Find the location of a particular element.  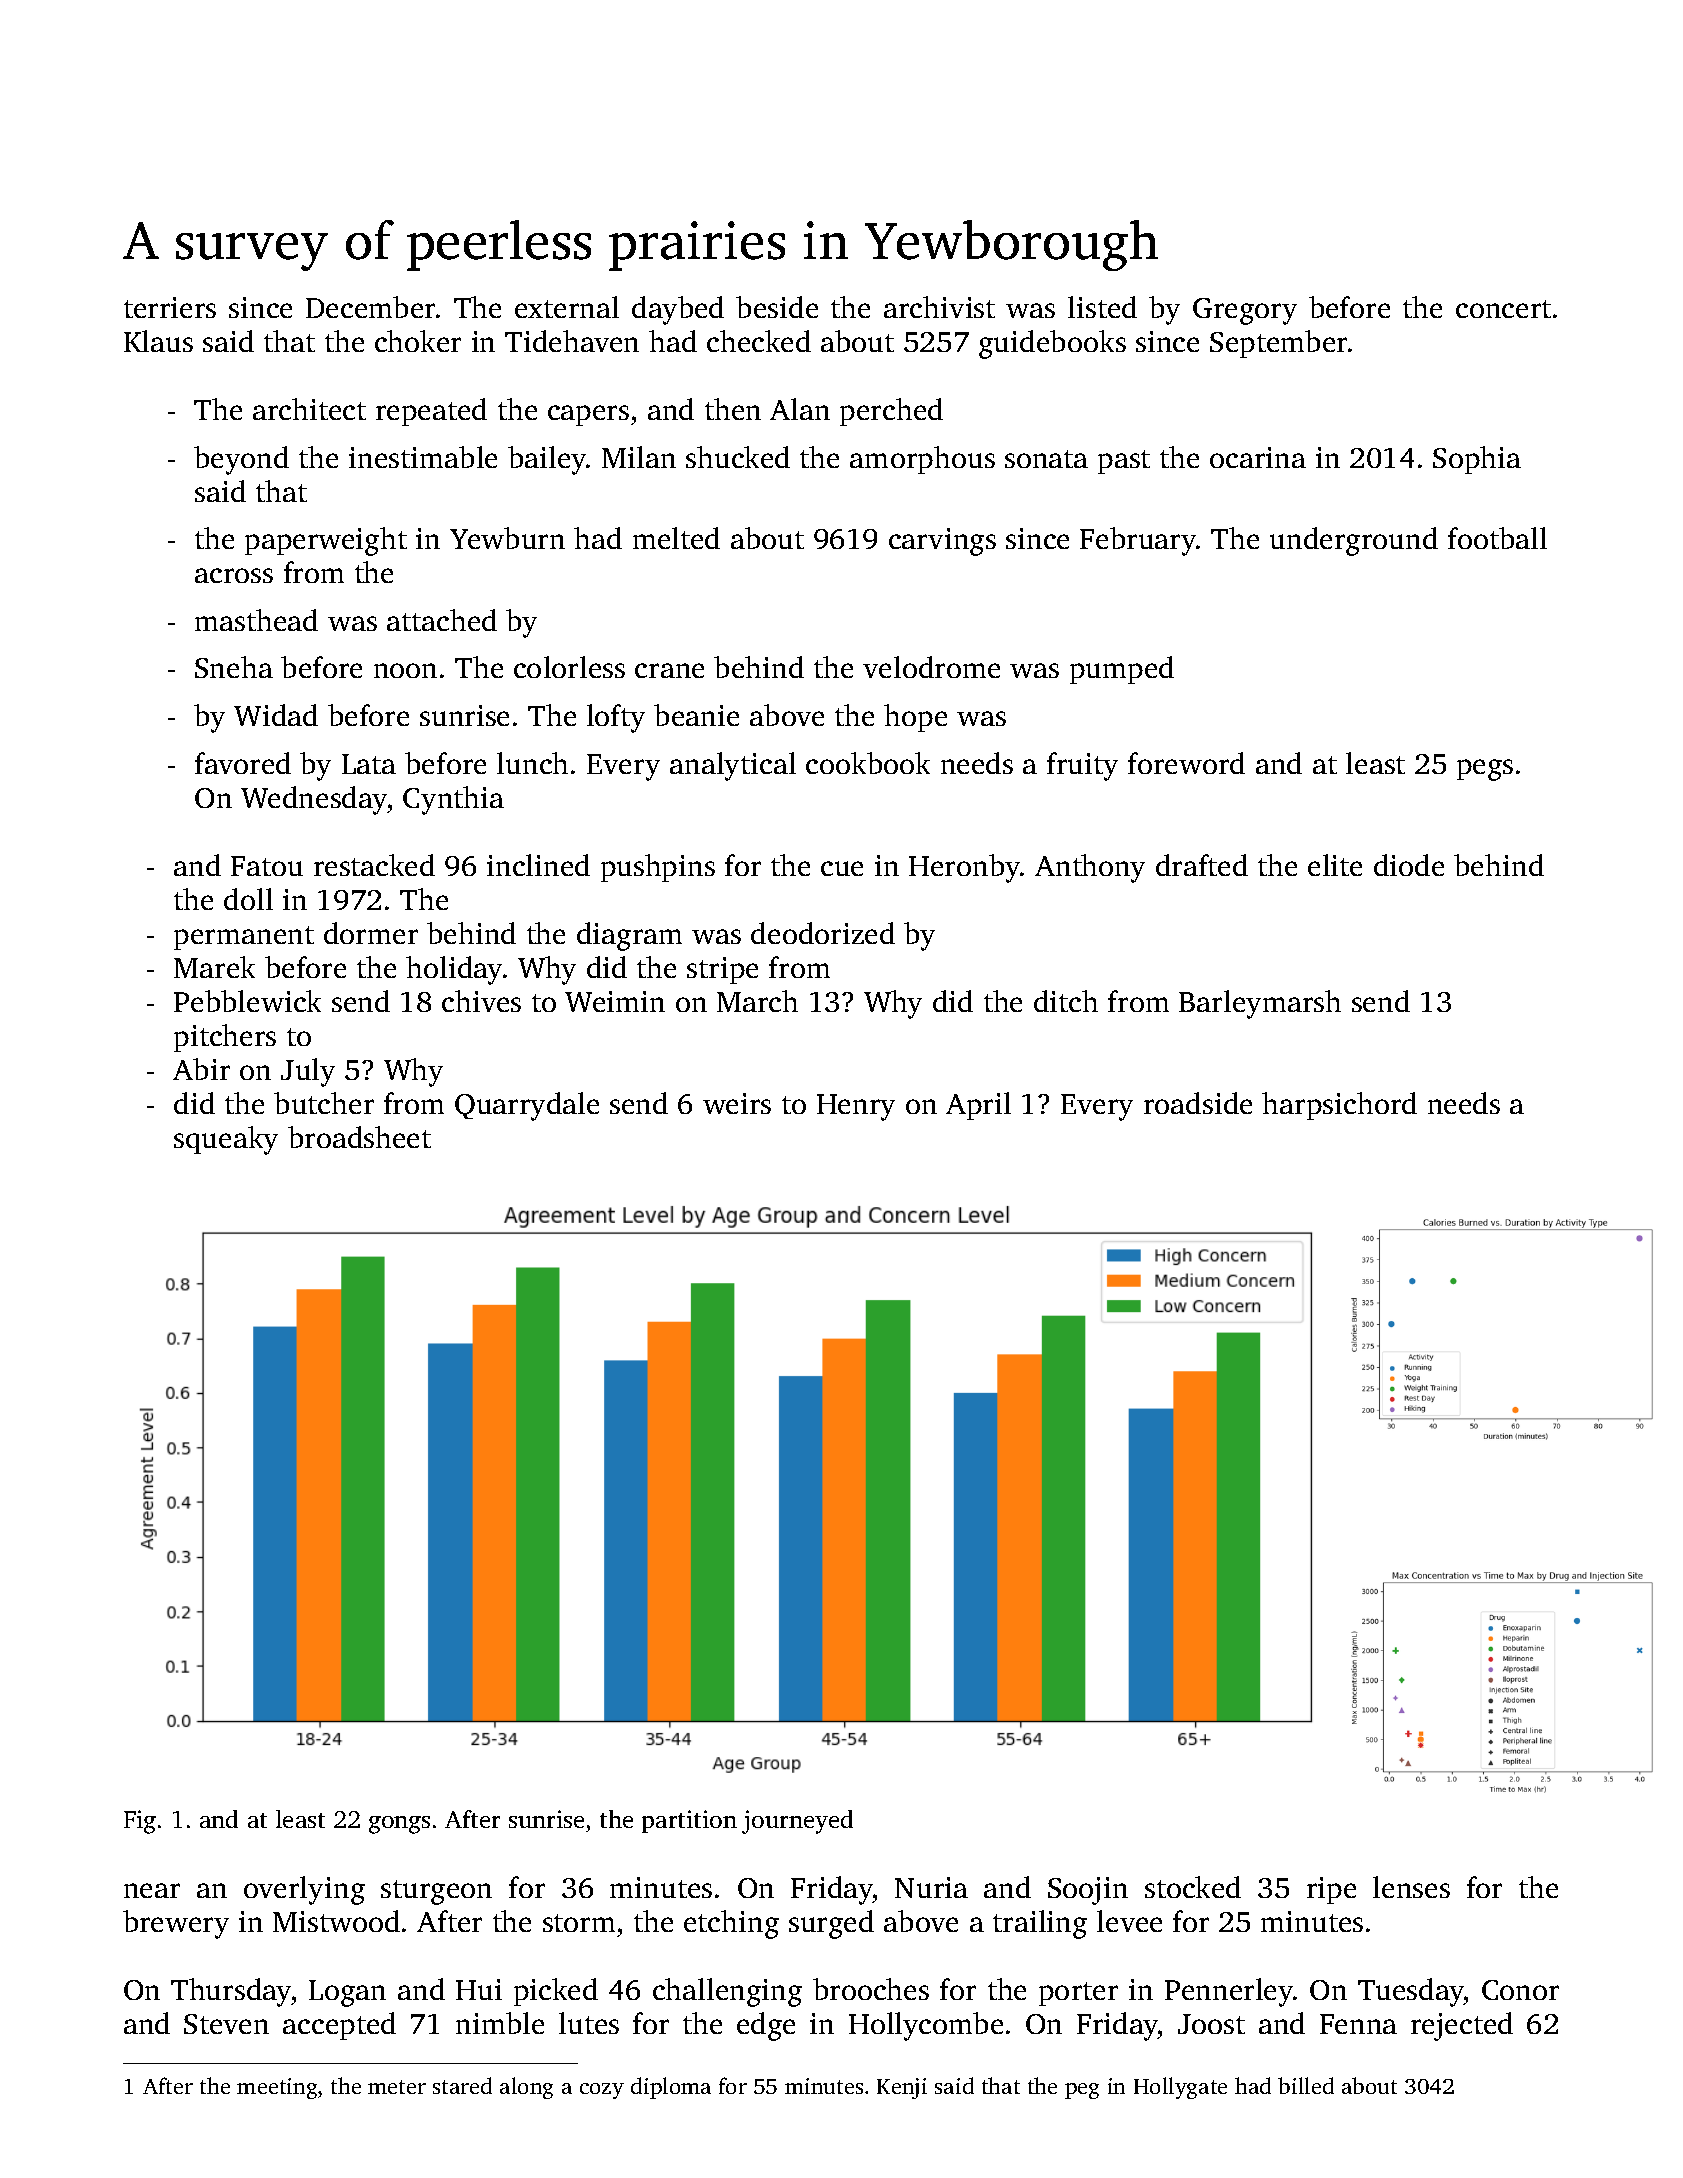

beside is located at coordinates (777, 307).
